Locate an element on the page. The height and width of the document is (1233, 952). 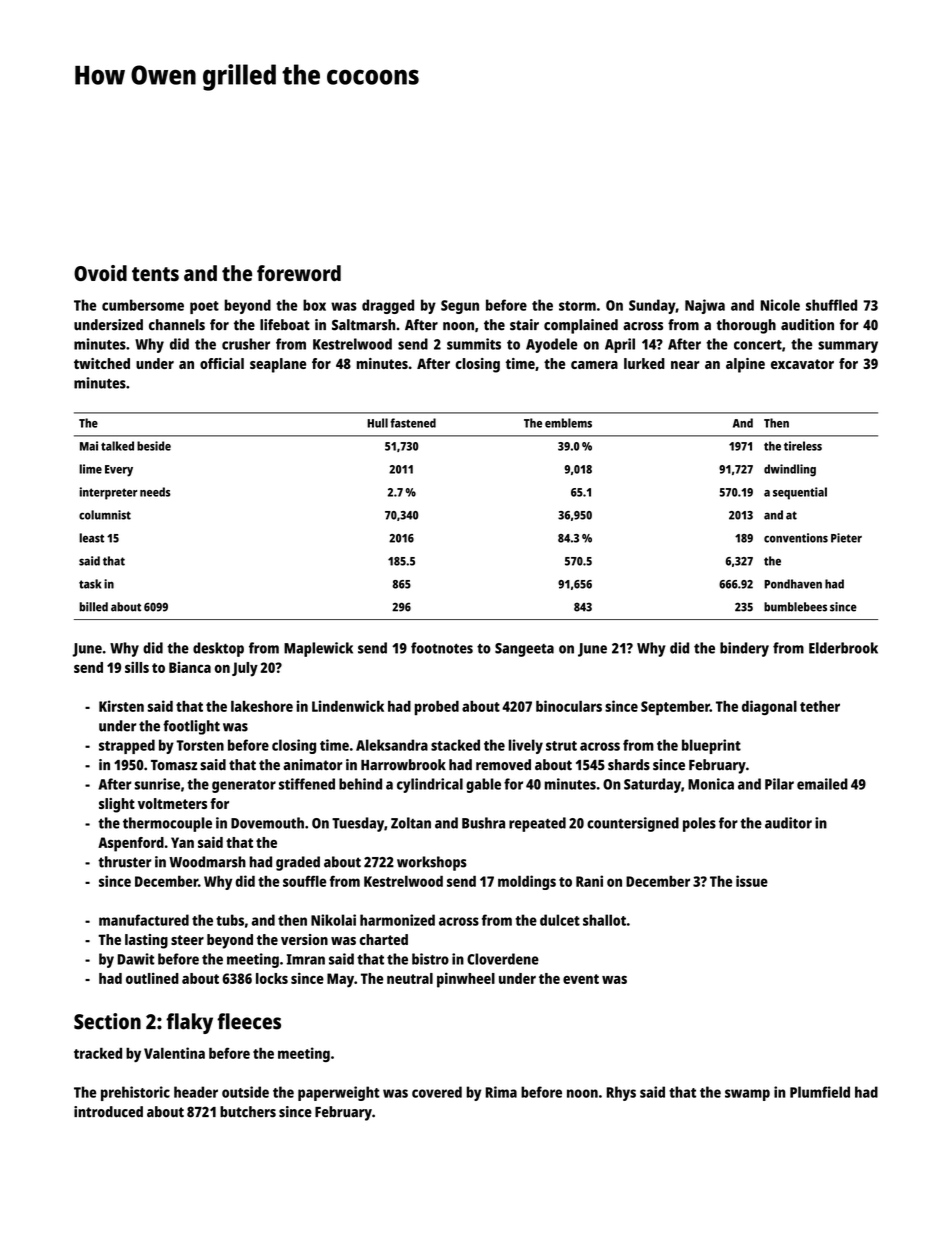
Cloverdene is located at coordinates (503, 959).
